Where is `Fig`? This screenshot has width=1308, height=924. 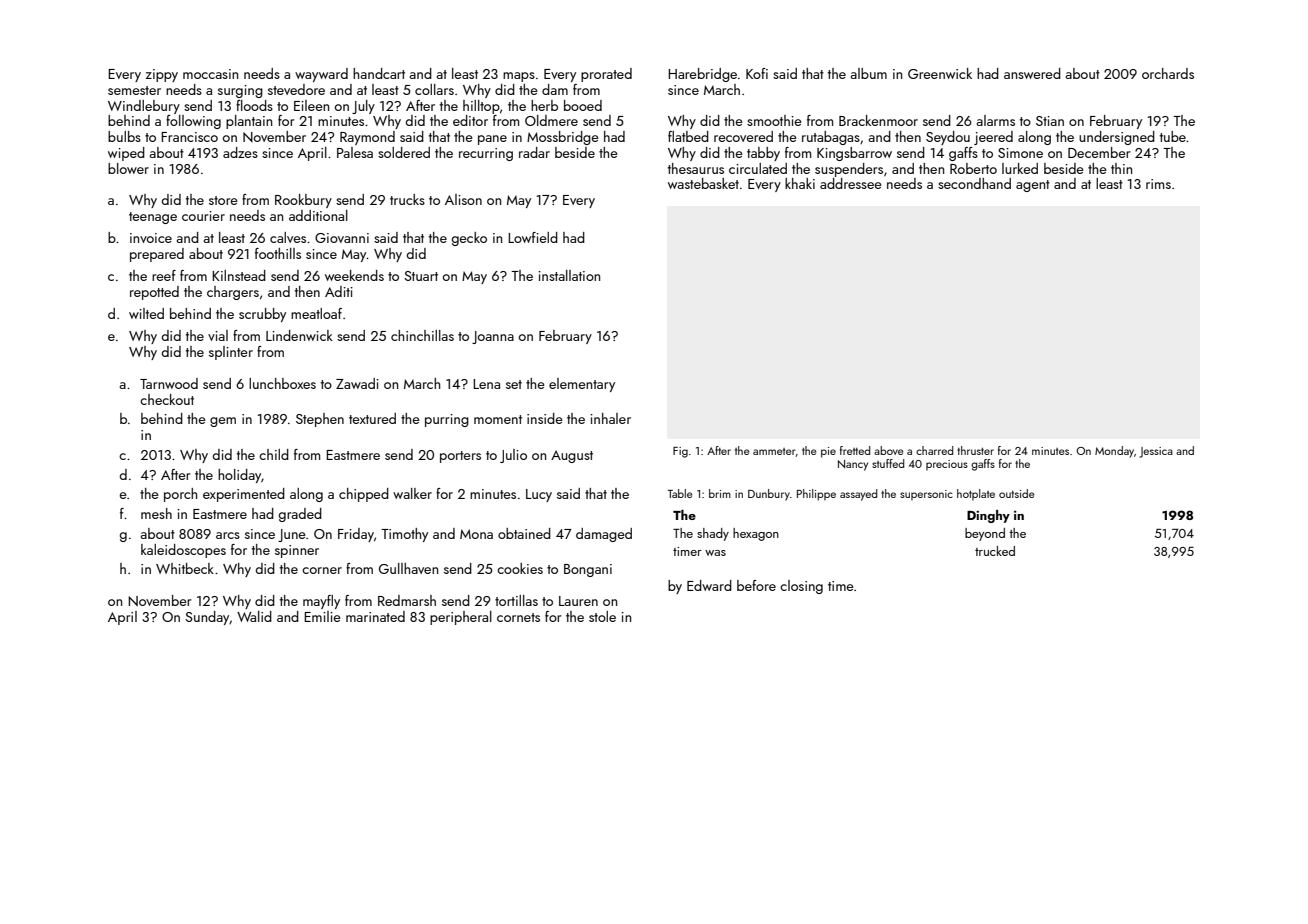 Fig is located at coordinates (680, 452).
